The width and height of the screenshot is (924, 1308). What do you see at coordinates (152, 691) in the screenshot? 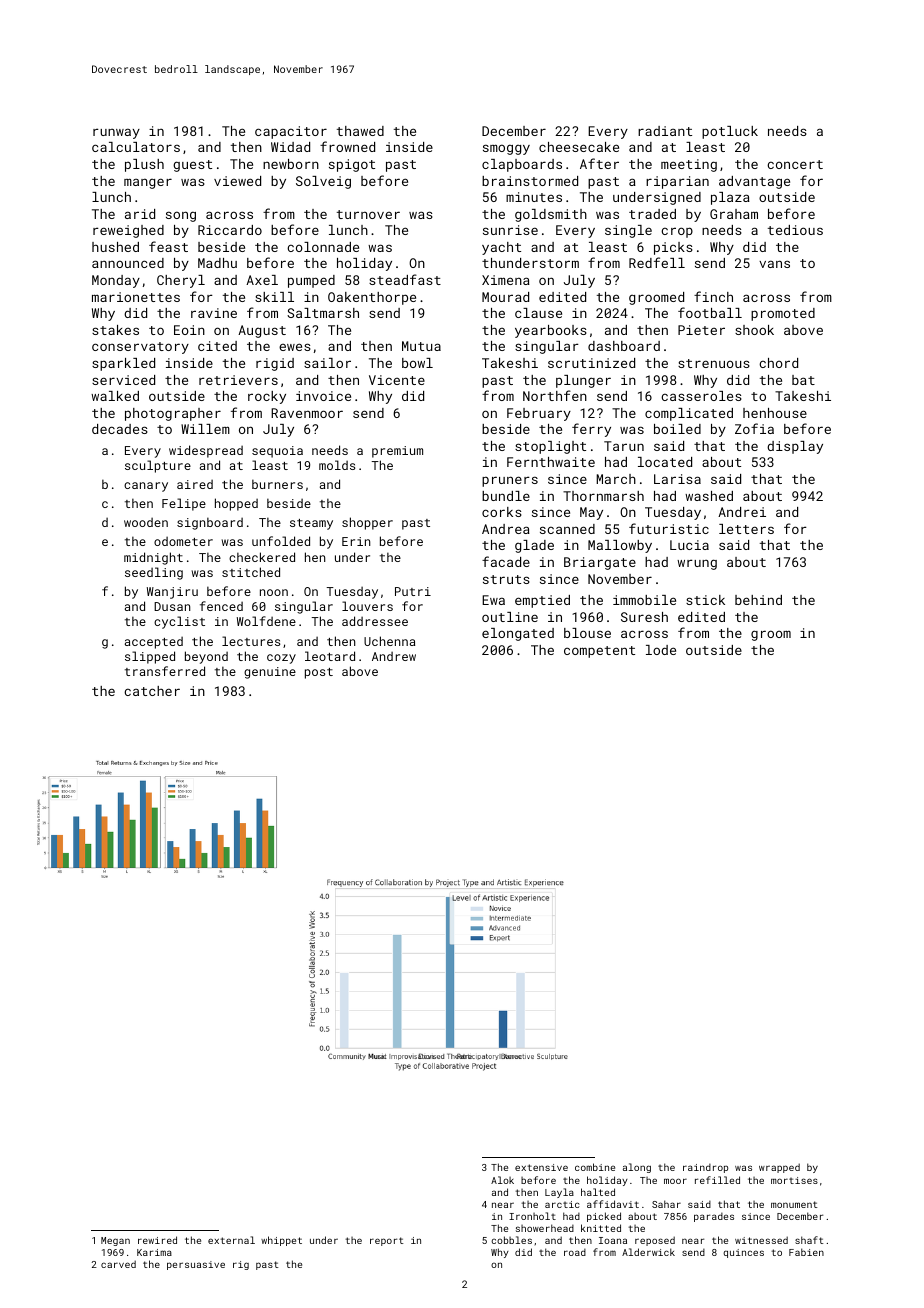
I see `catcher` at bounding box center [152, 691].
